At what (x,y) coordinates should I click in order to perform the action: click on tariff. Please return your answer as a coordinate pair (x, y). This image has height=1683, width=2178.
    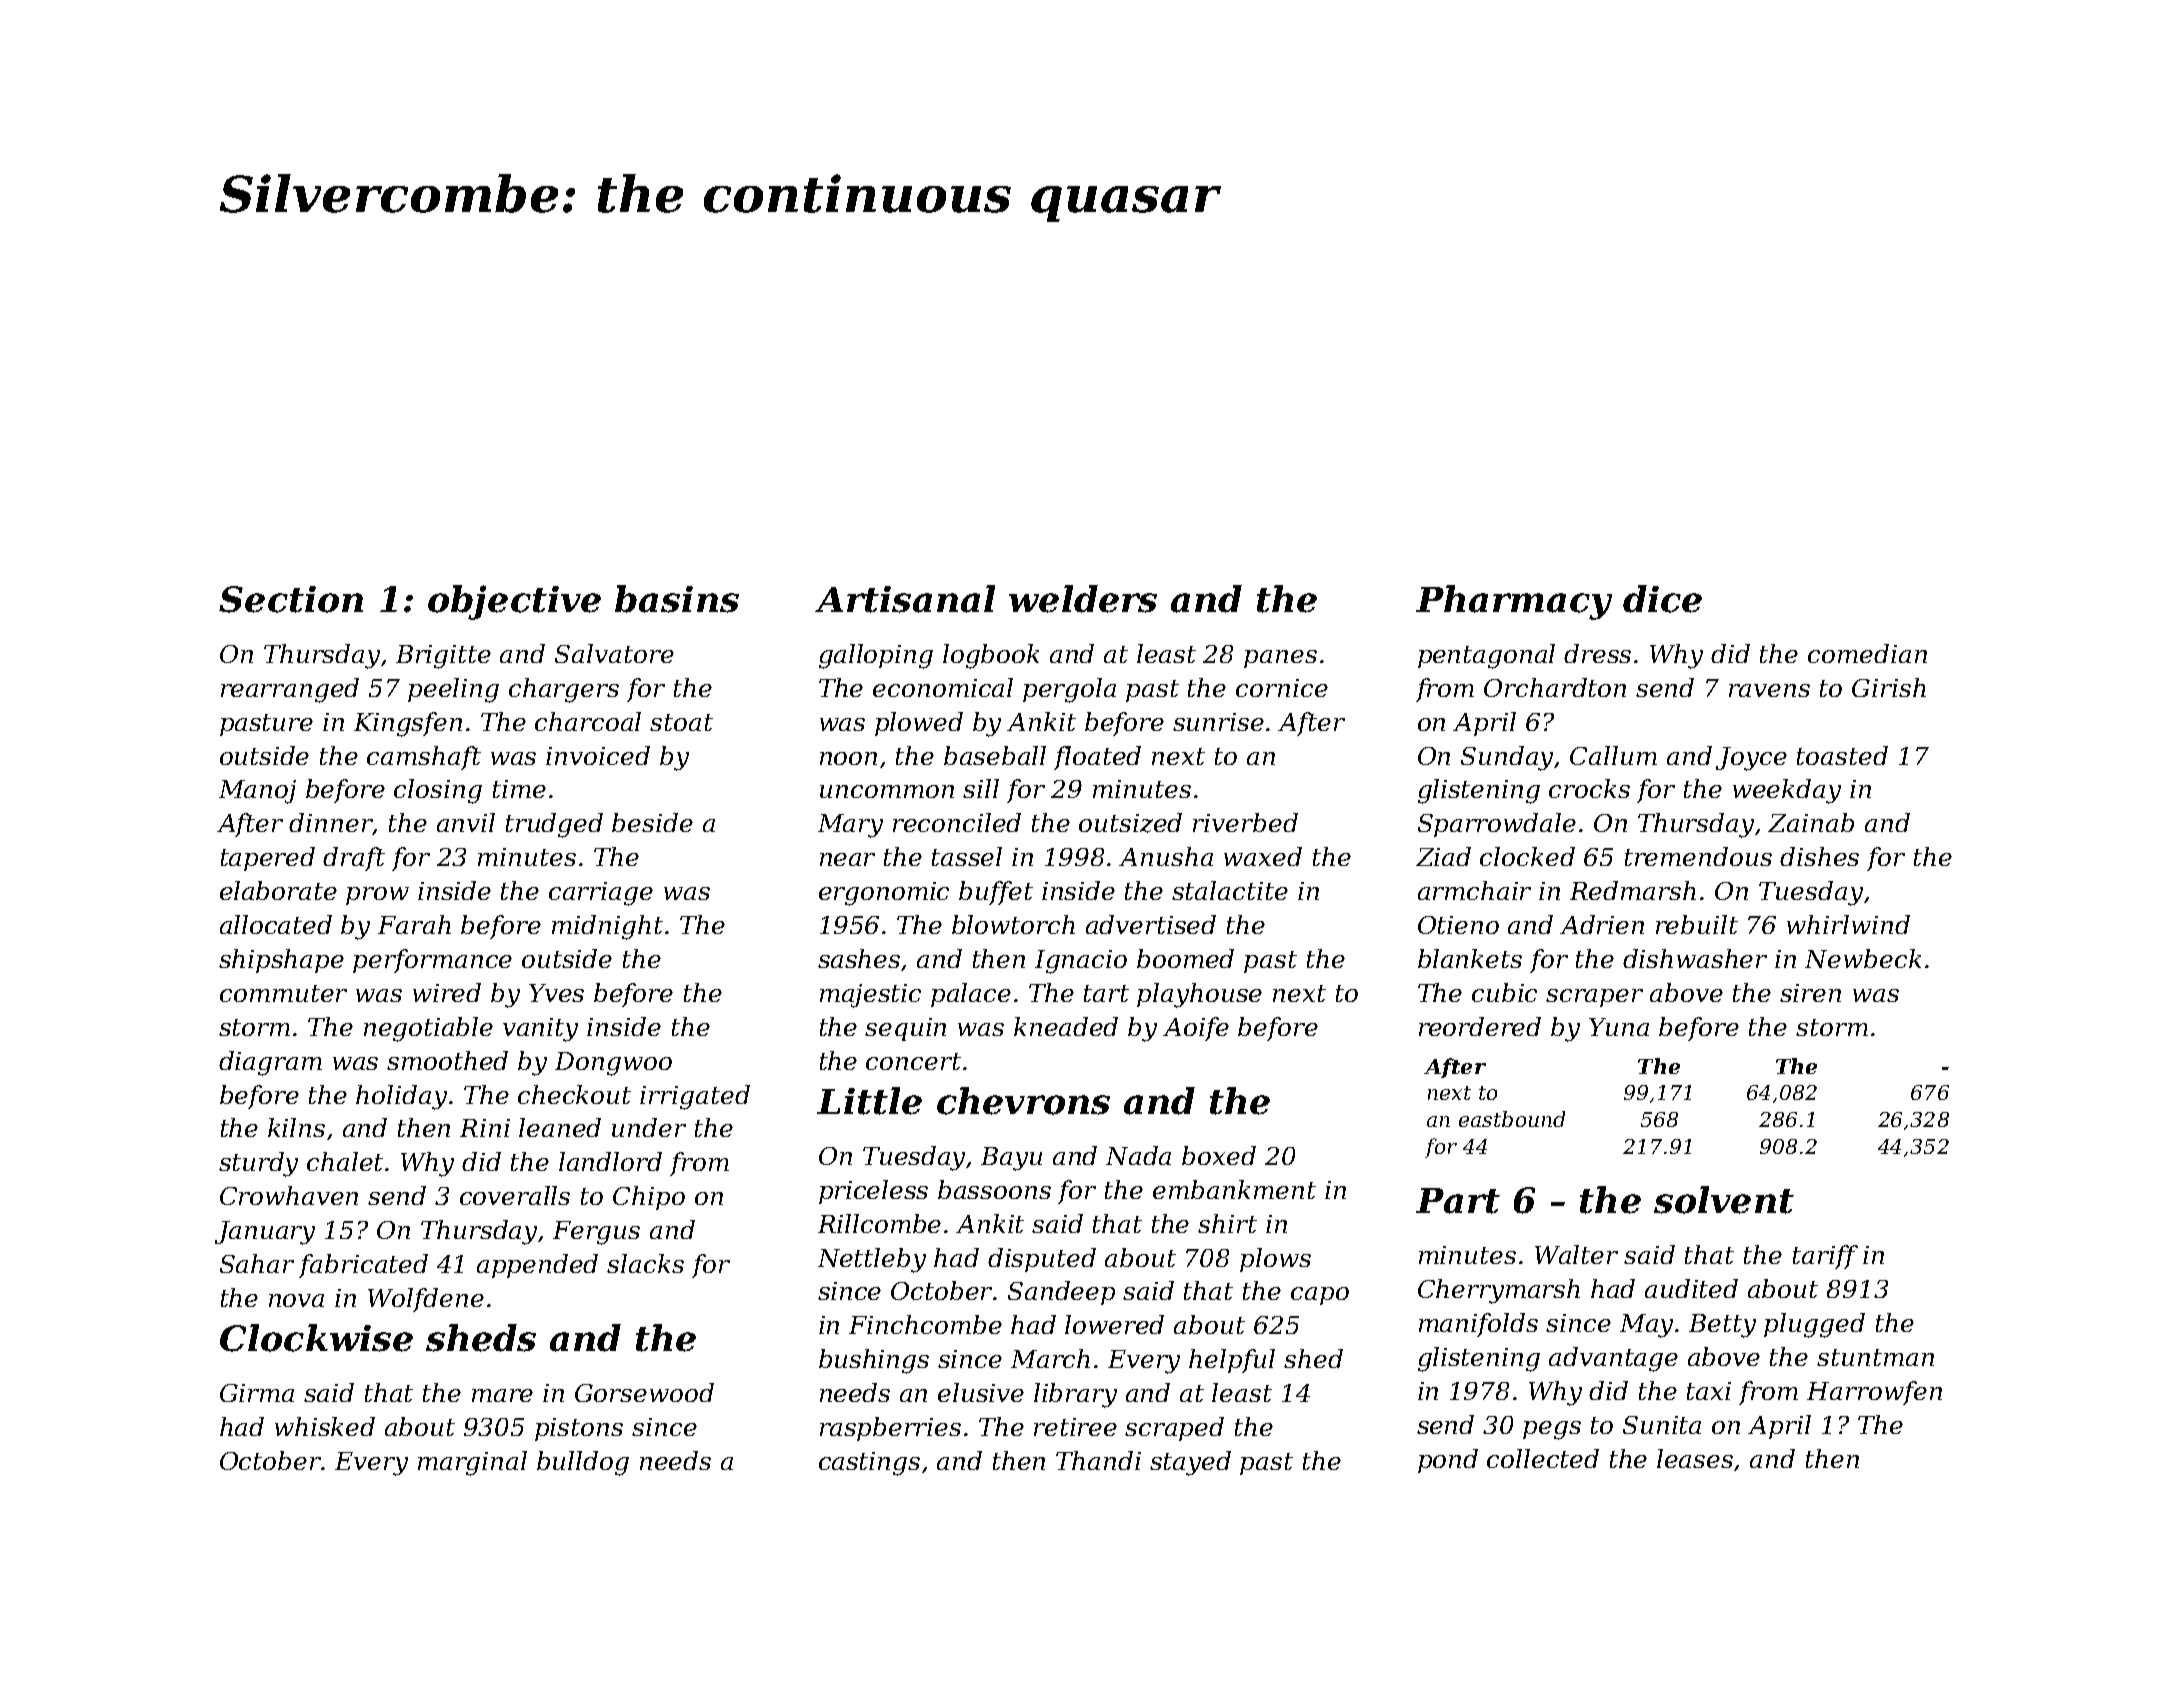
    Looking at the image, I should click on (1825, 1257).
